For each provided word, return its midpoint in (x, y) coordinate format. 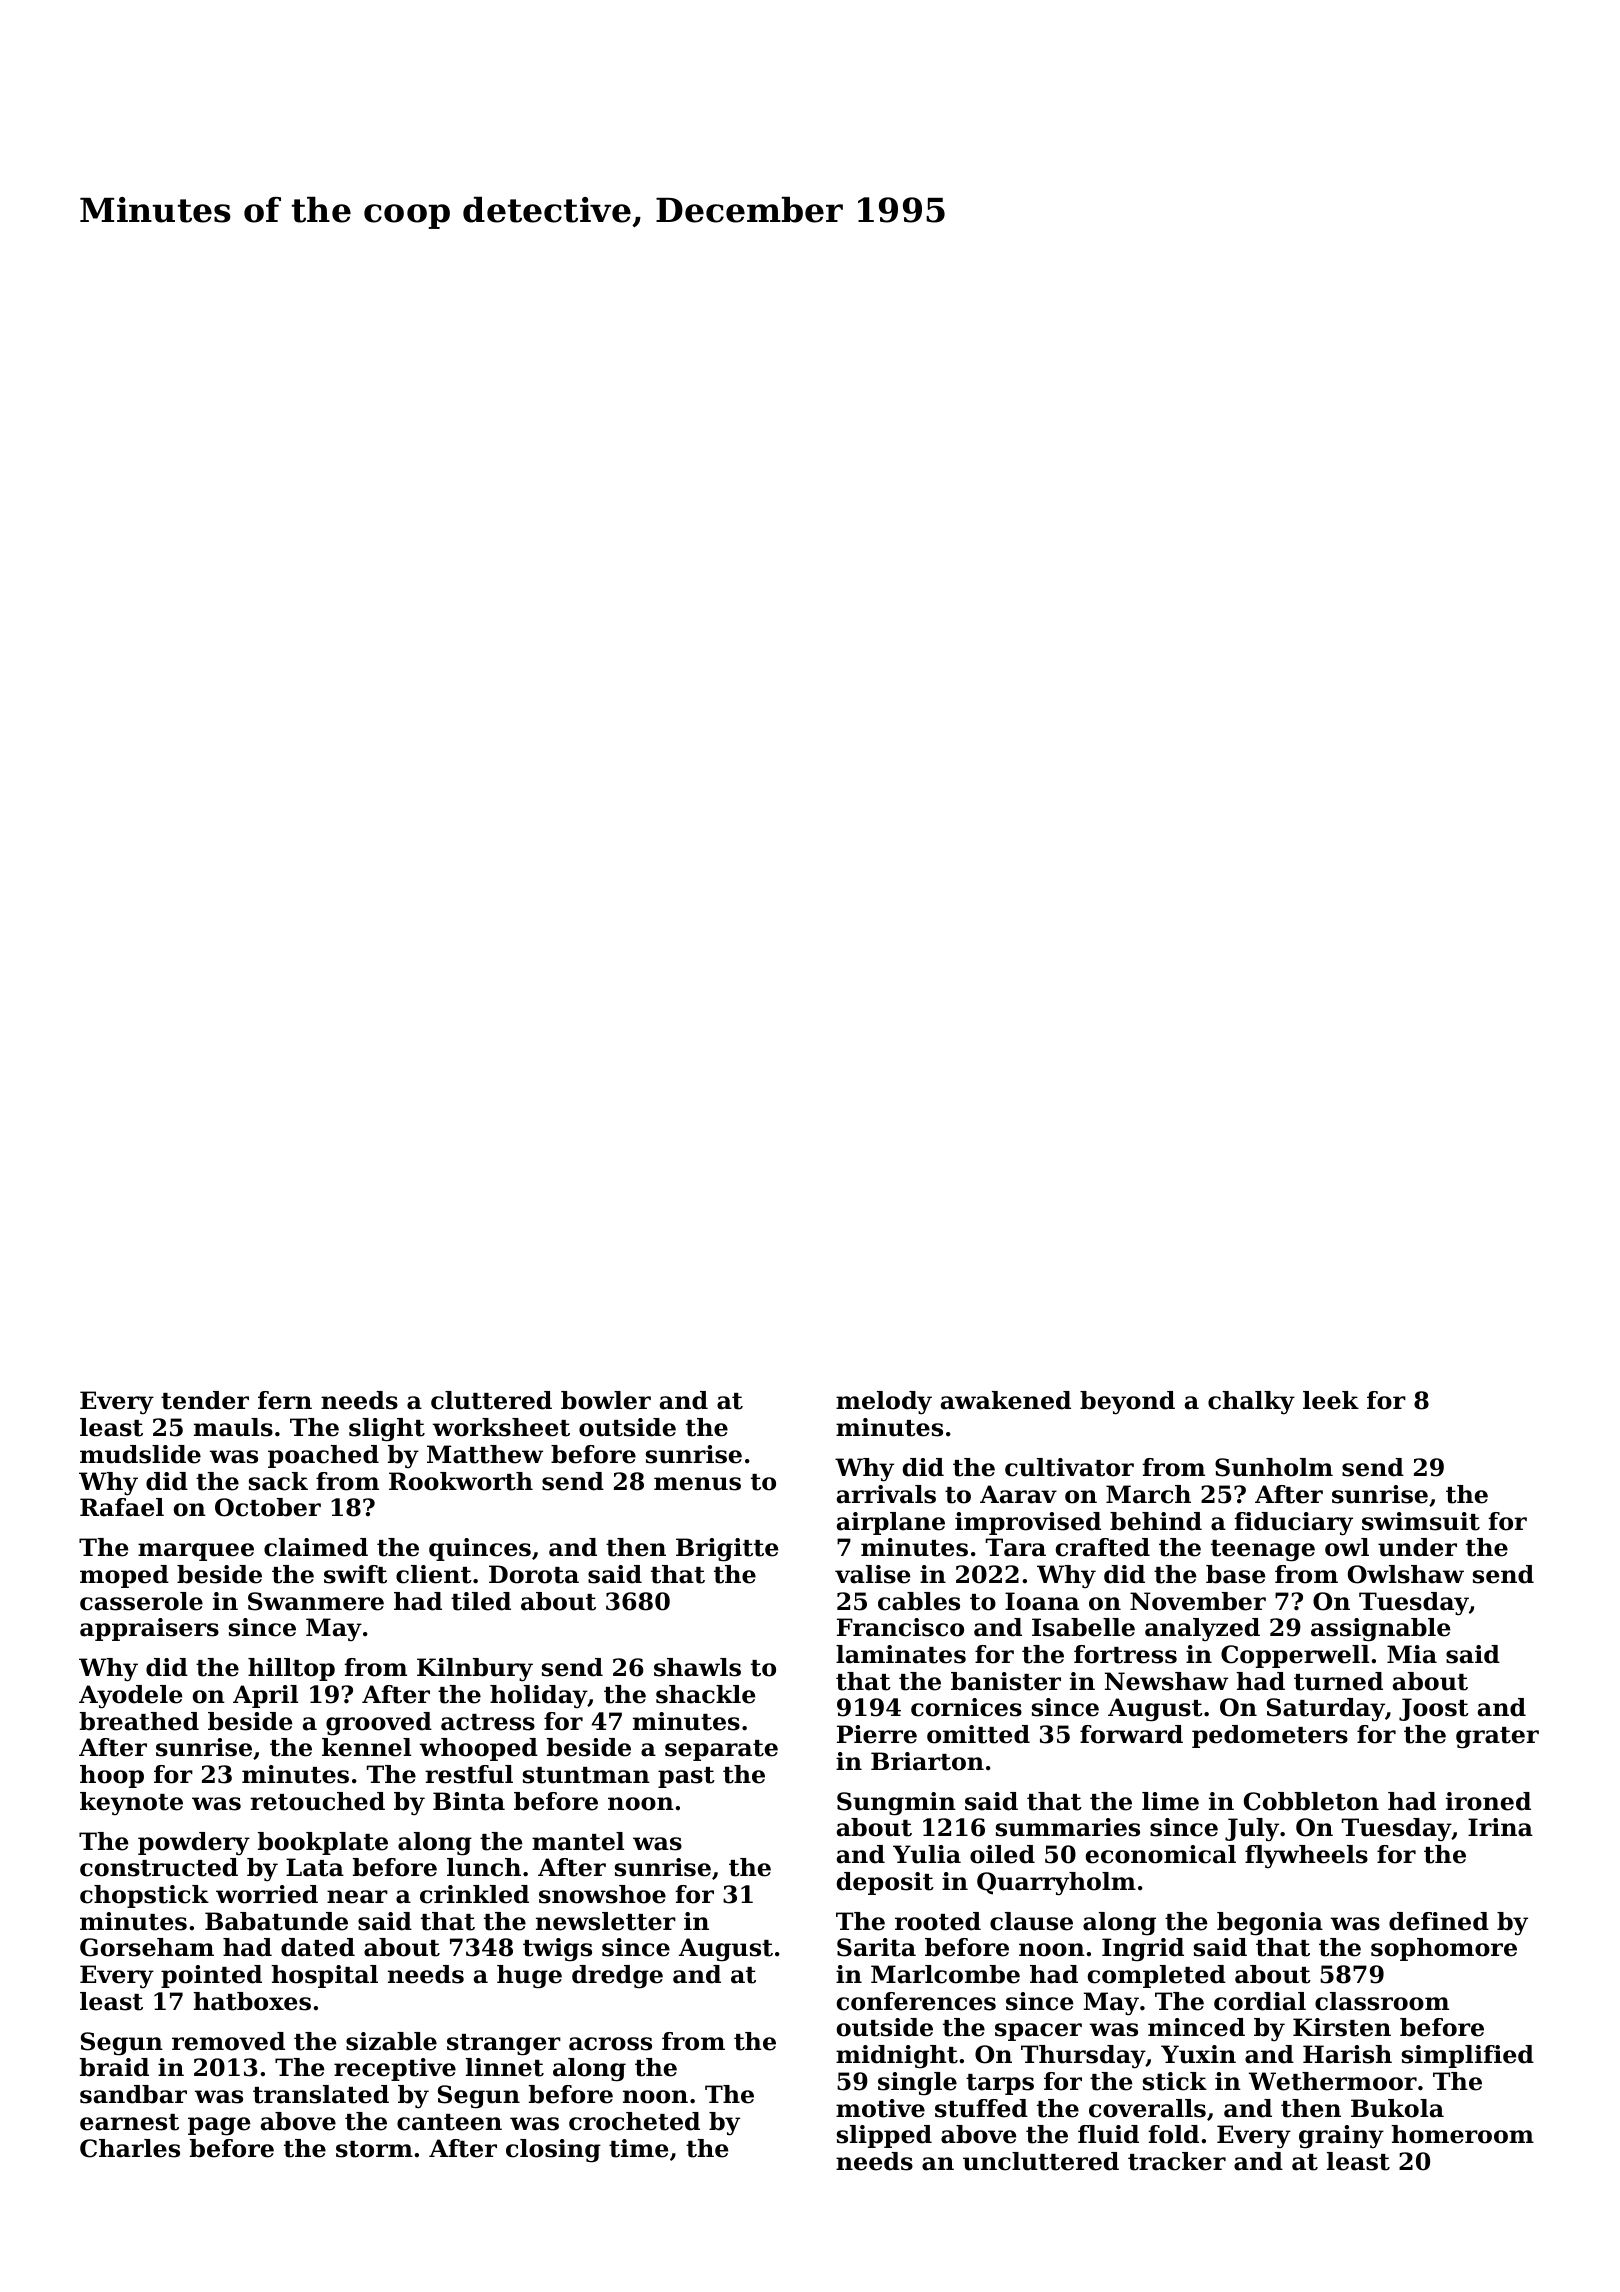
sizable (391, 2041)
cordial (1260, 2001)
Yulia (927, 1854)
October (268, 1507)
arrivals (886, 1494)
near (357, 1897)
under (1417, 1547)
